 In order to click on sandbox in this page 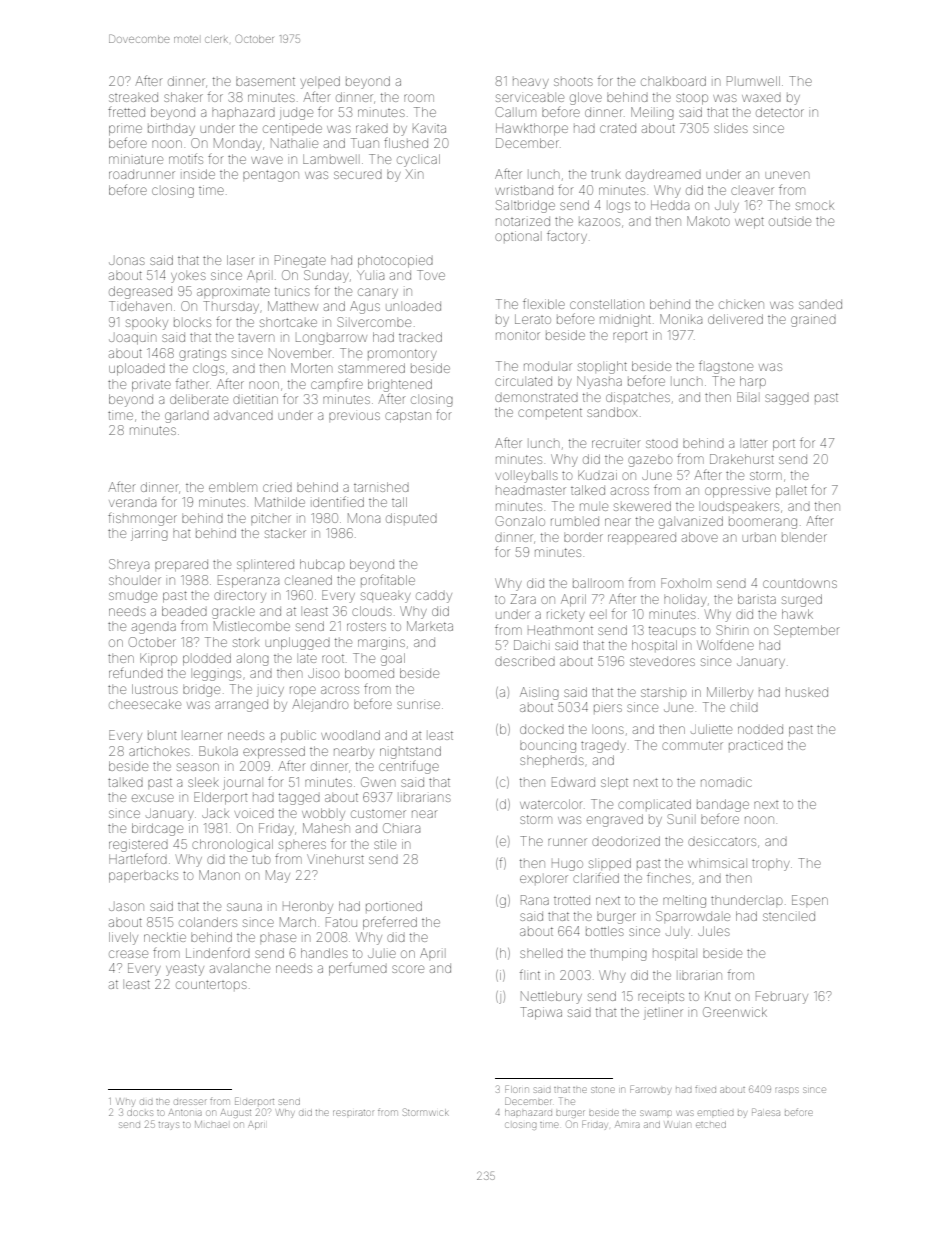, I will do `click(612, 412)`.
